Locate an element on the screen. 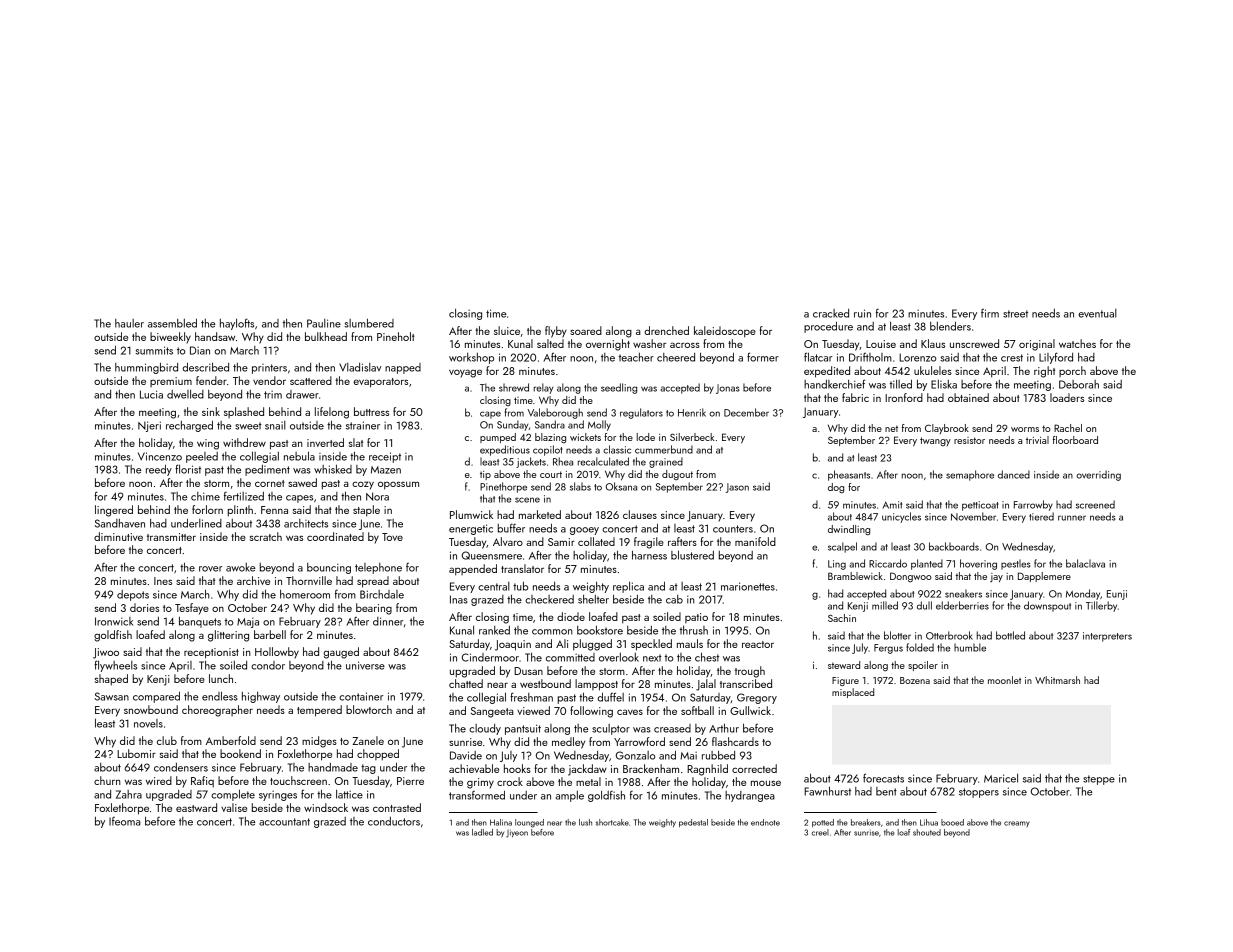 This screenshot has height=952, width=1233. backboards is located at coordinates (954, 546).
